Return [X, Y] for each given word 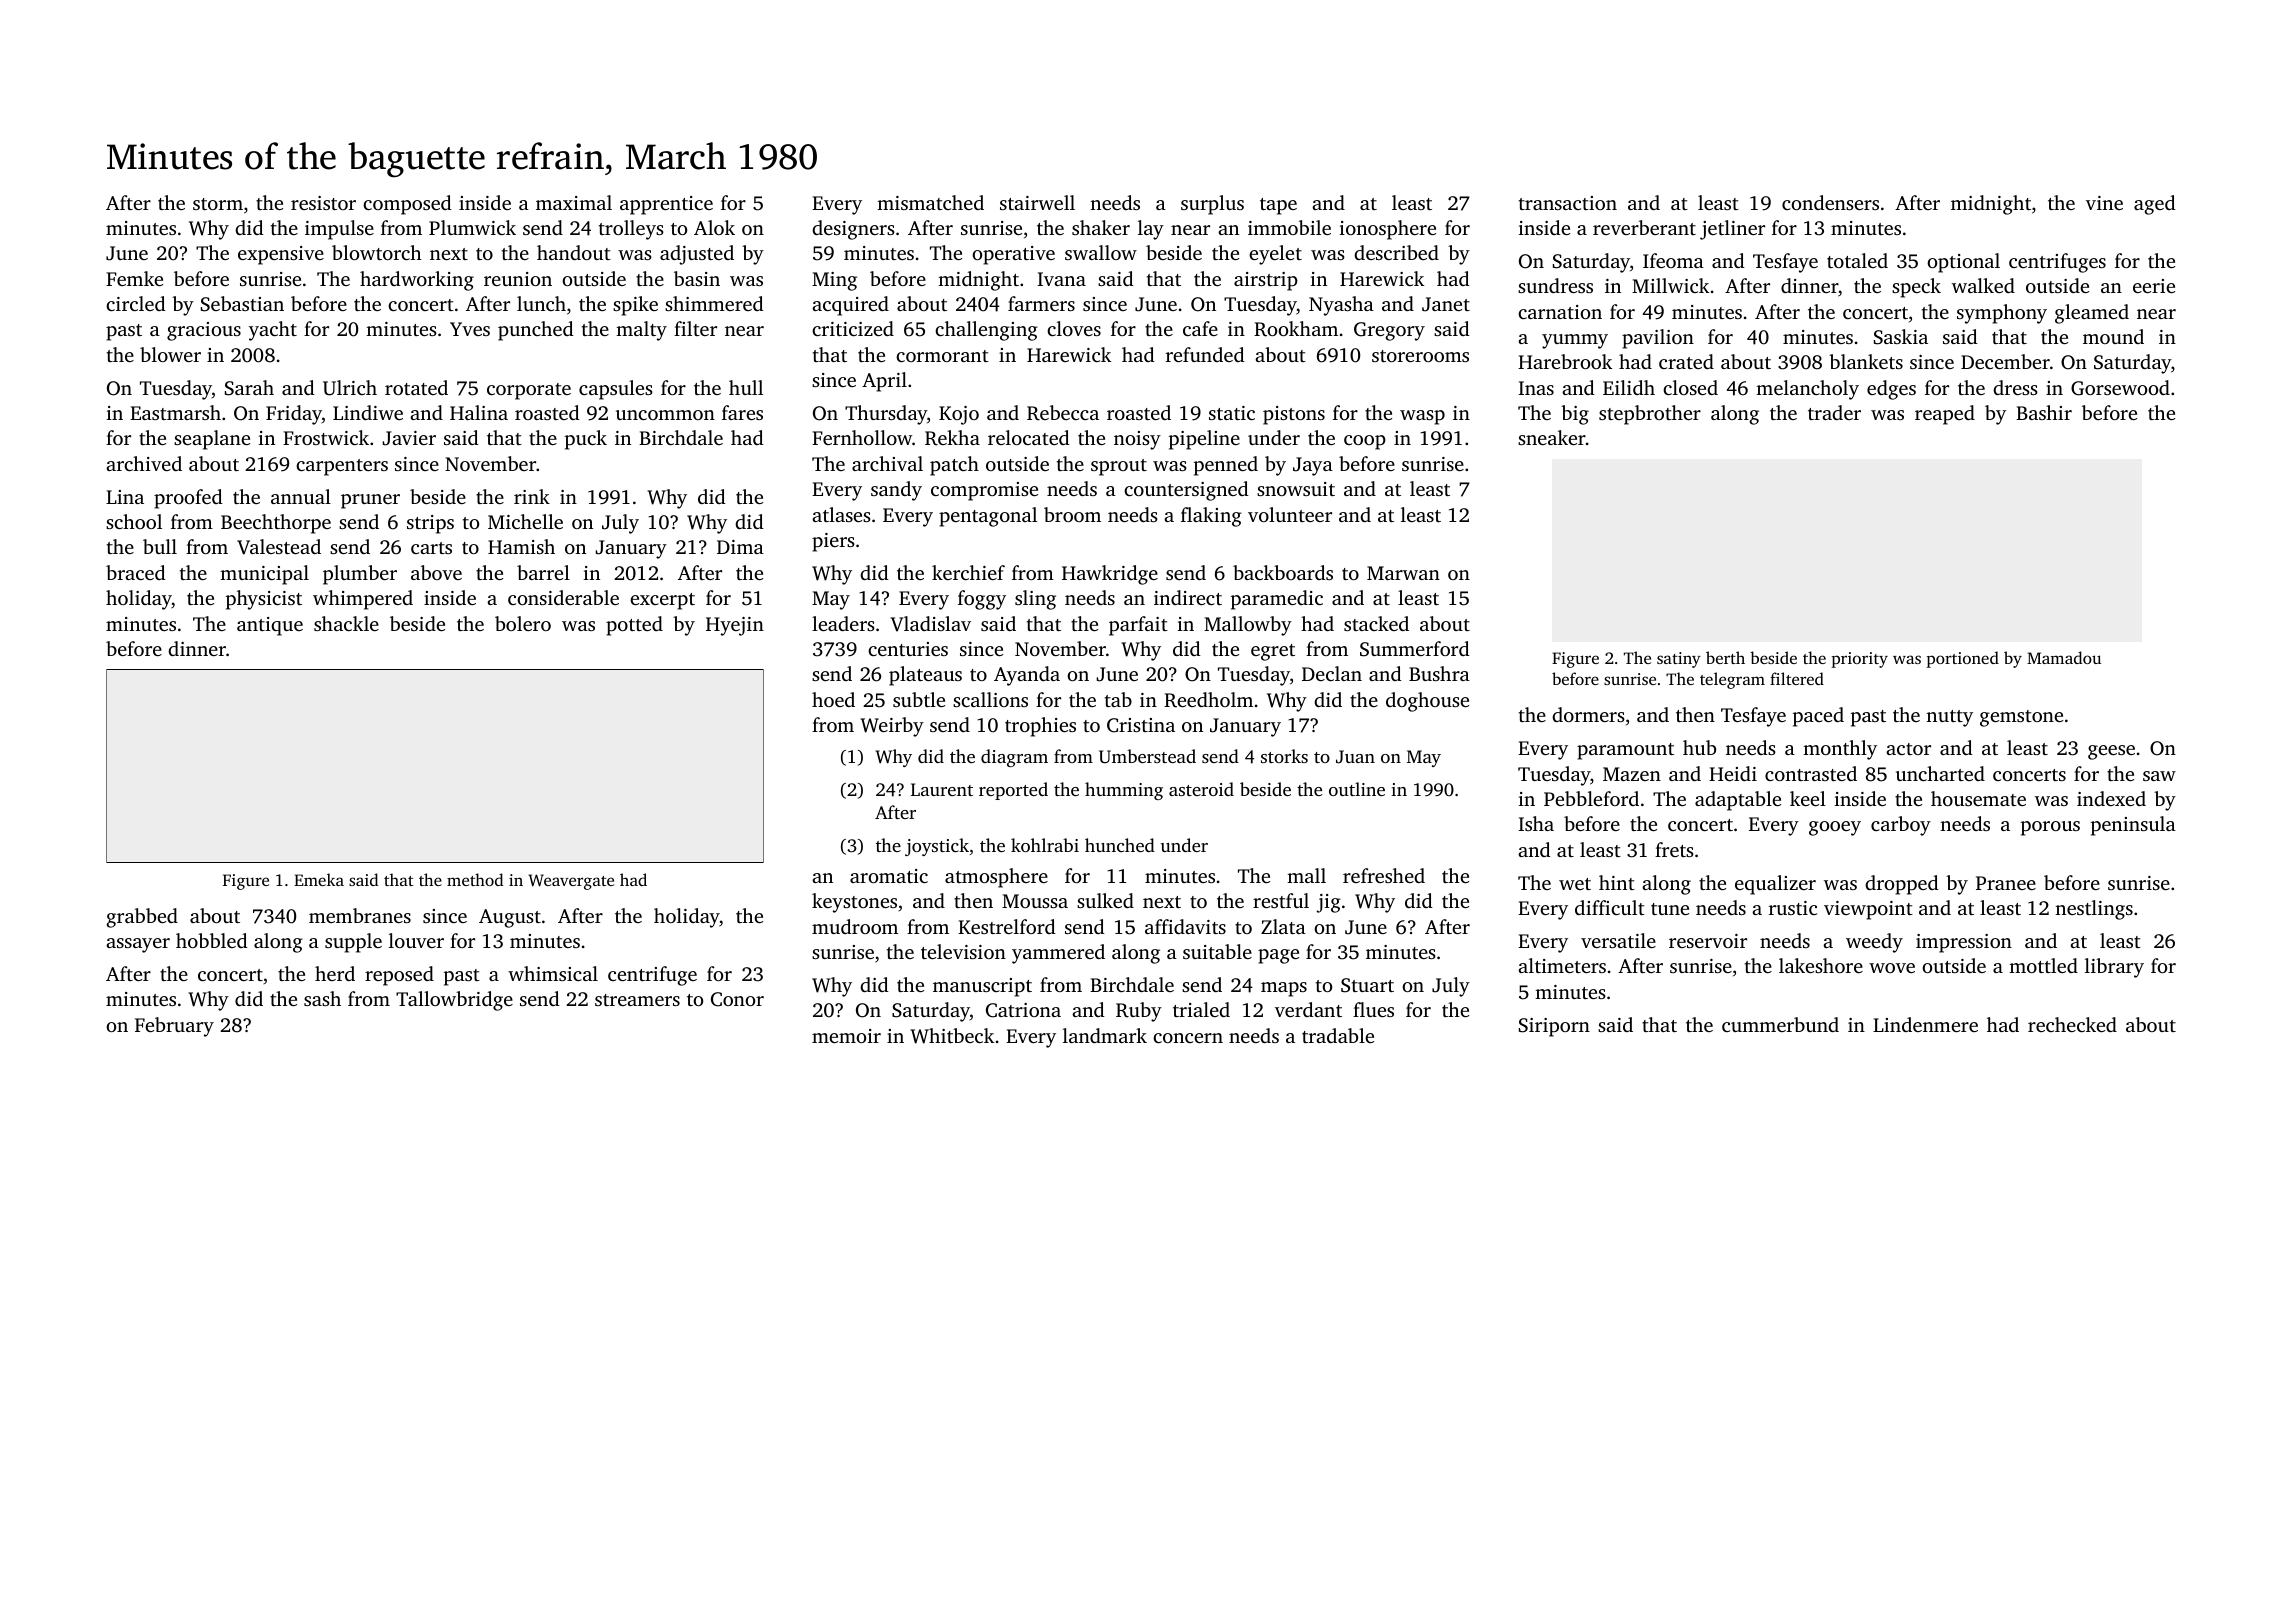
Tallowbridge [454, 1001]
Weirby [892, 727]
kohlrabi [1045, 845]
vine [2104, 203]
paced [1818, 717]
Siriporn [1554, 1027]
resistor [323, 203]
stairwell [1037, 202]
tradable [1338, 1035]
